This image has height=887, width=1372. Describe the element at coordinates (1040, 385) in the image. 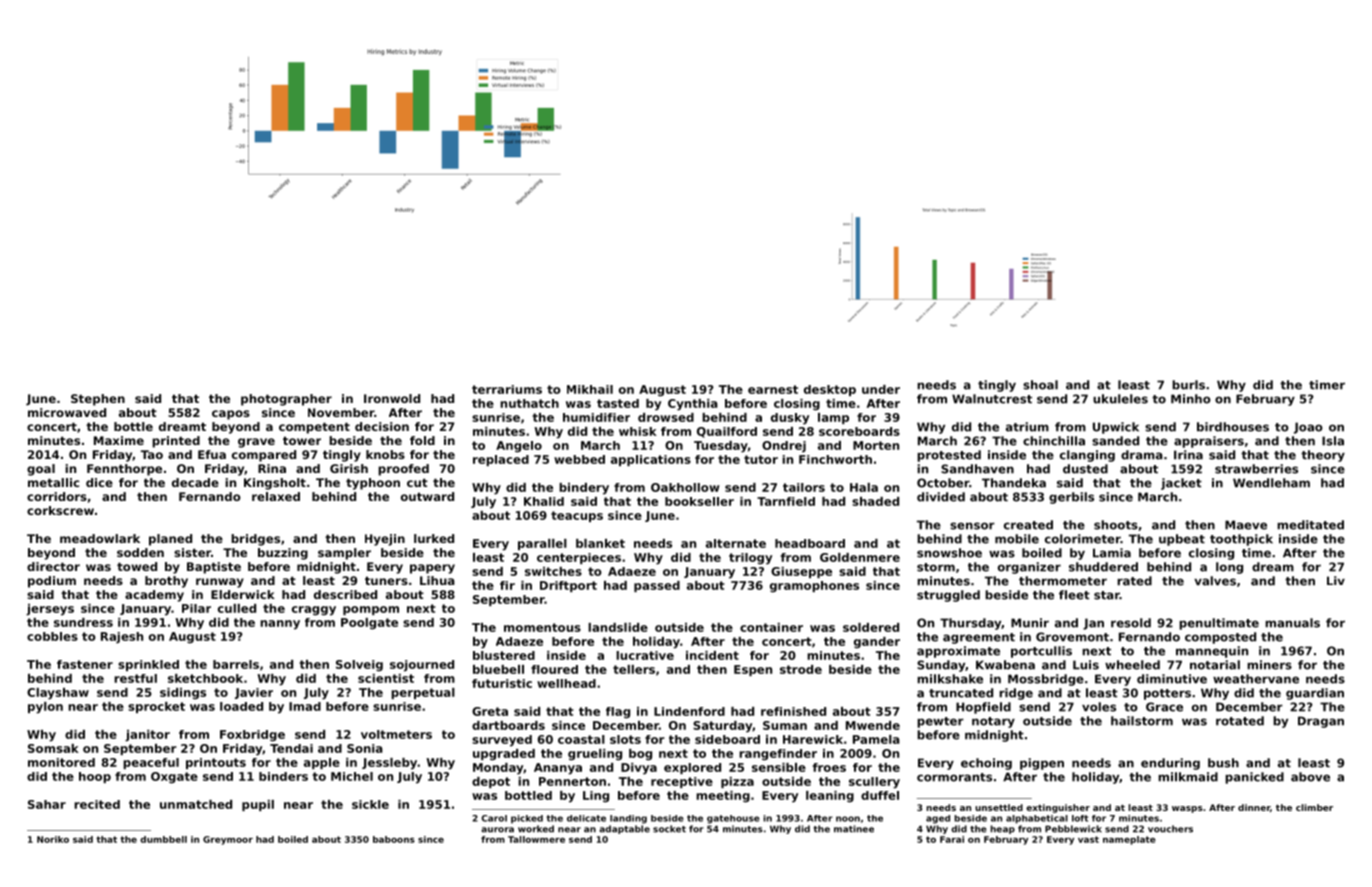

I see `shoal` at that location.
